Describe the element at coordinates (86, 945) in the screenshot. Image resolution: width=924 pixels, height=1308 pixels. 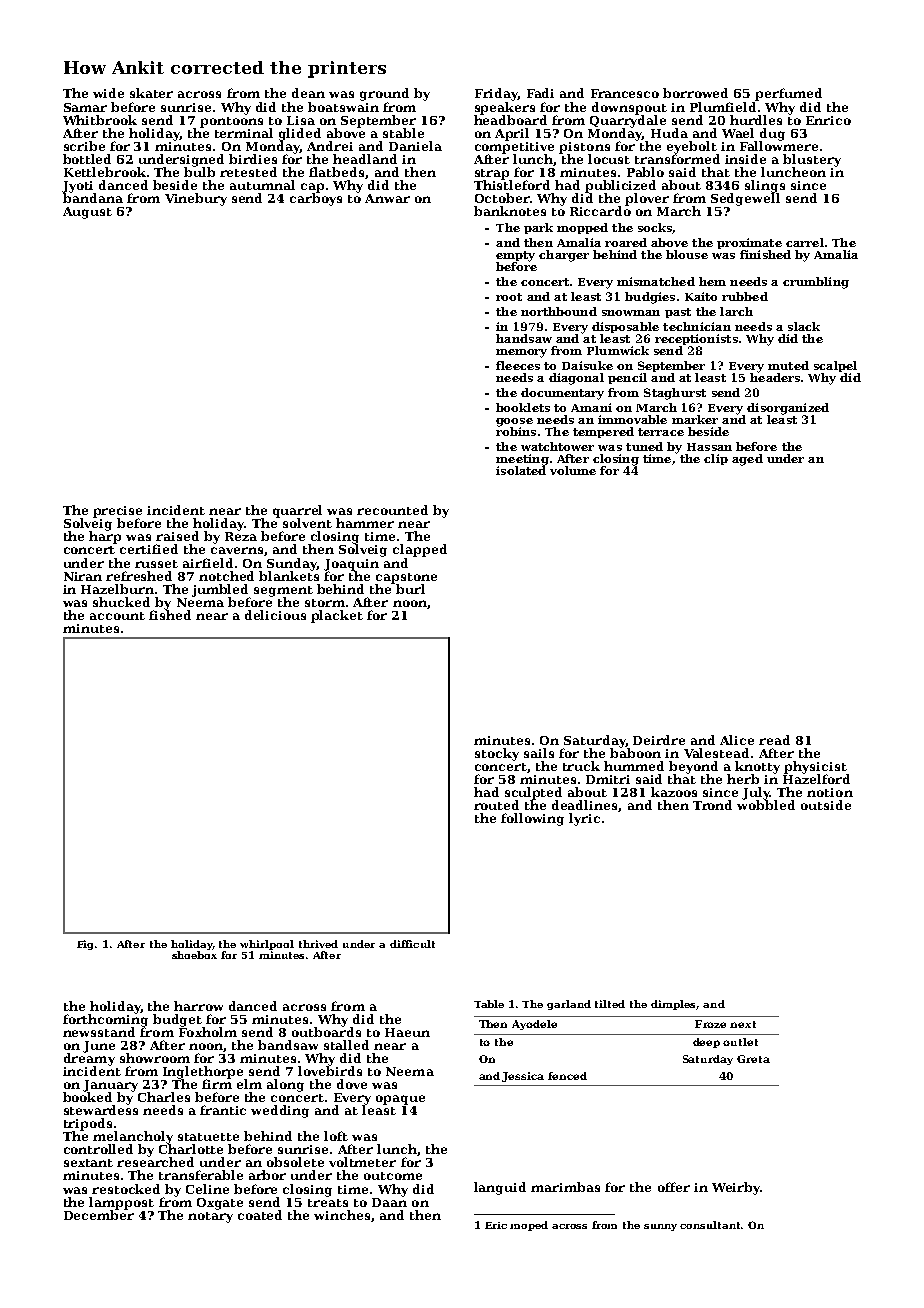
I see `Fig` at that location.
